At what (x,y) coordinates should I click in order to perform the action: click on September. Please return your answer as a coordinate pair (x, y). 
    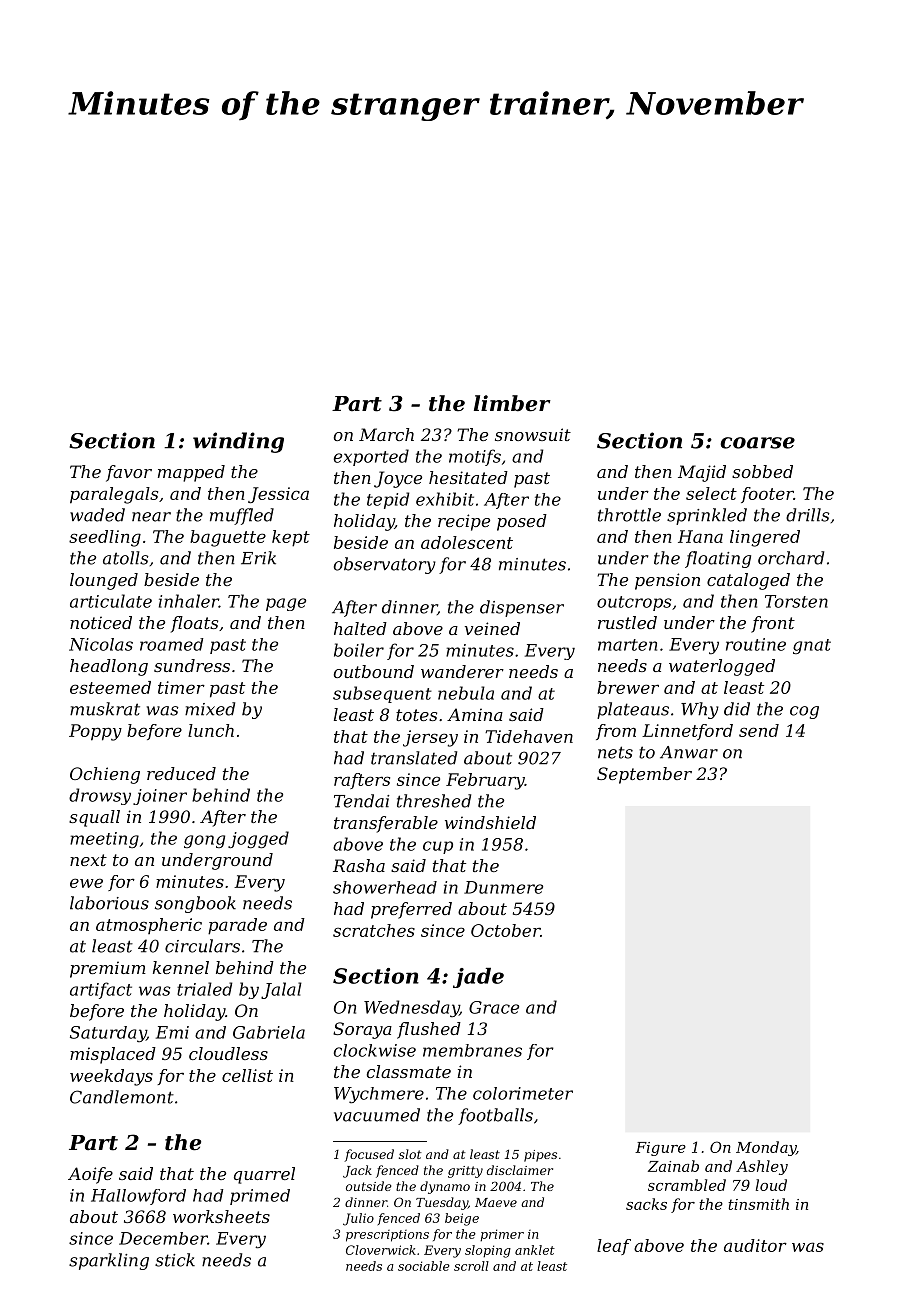
    Looking at the image, I should click on (644, 775).
